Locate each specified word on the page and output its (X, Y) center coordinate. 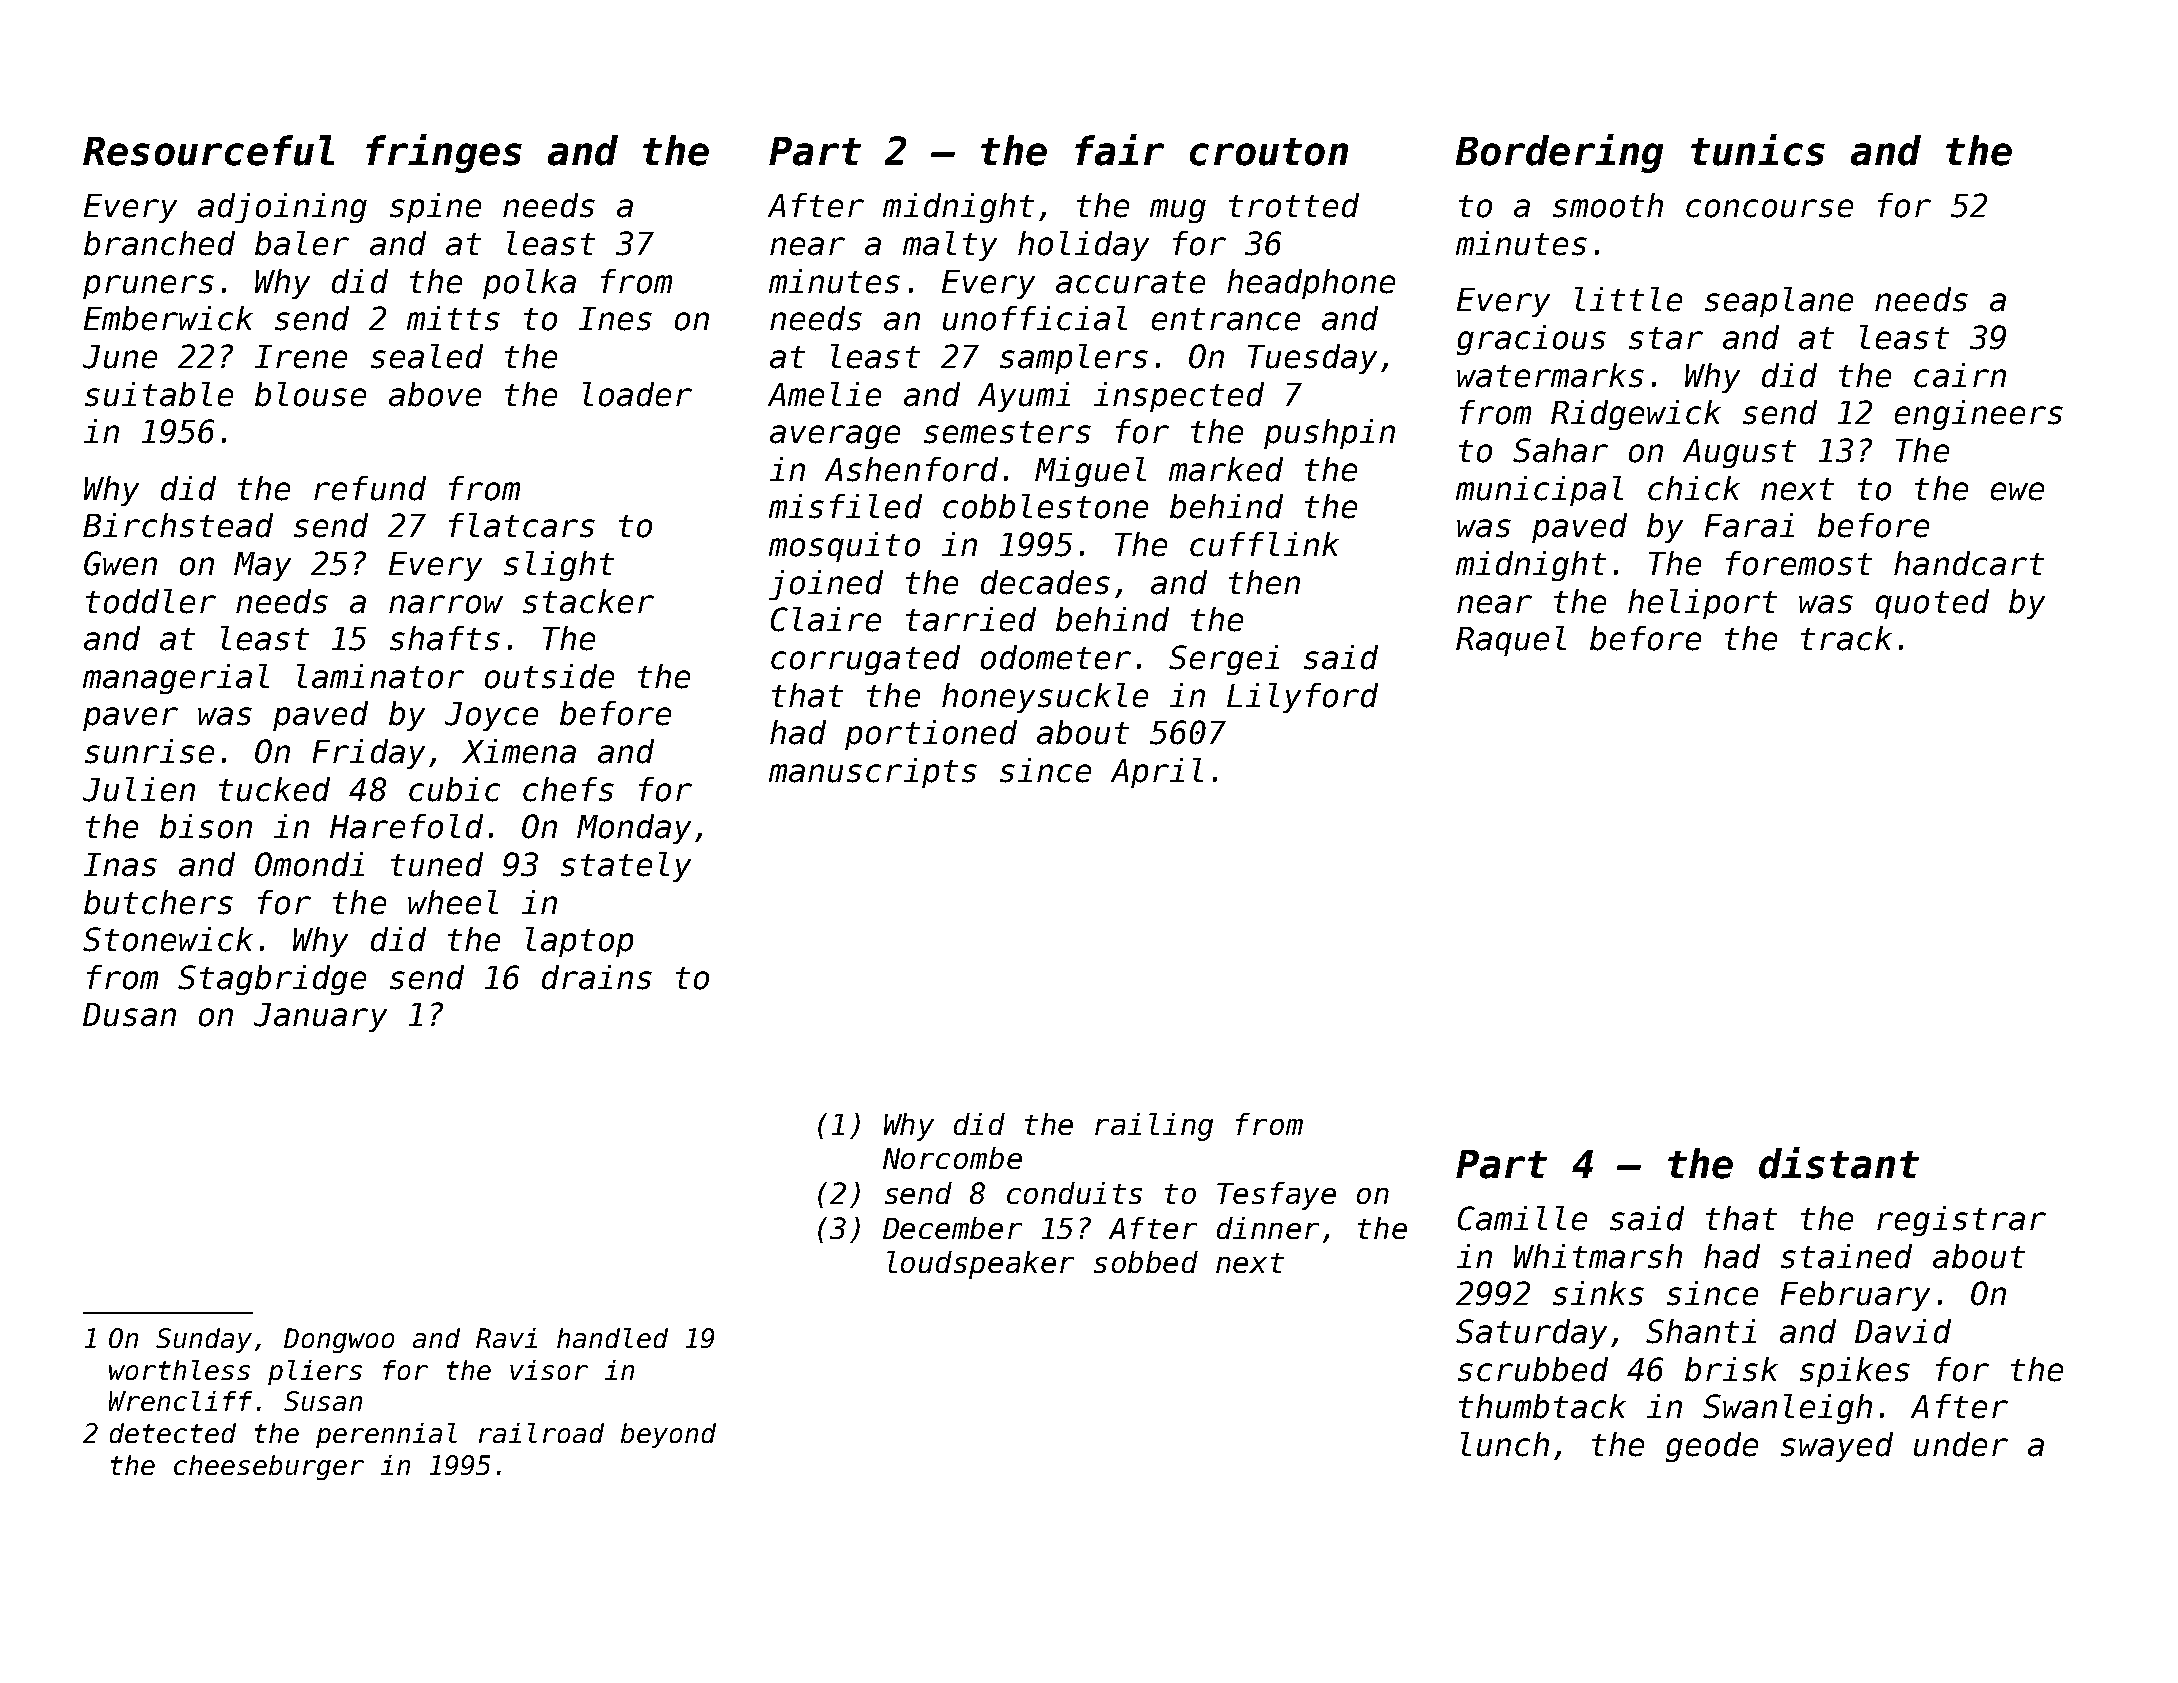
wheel (453, 902)
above (435, 394)
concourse (1769, 208)
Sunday (204, 1340)
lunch (1505, 1444)
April (1157, 773)
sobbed (1146, 1262)
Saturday (1531, 1334)
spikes (1855, 1372)
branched (159, 243)
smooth (1608, 205)
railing (1154, 1127)
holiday (1083, 246)
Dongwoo (339, 1340)
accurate (1130, 282)
